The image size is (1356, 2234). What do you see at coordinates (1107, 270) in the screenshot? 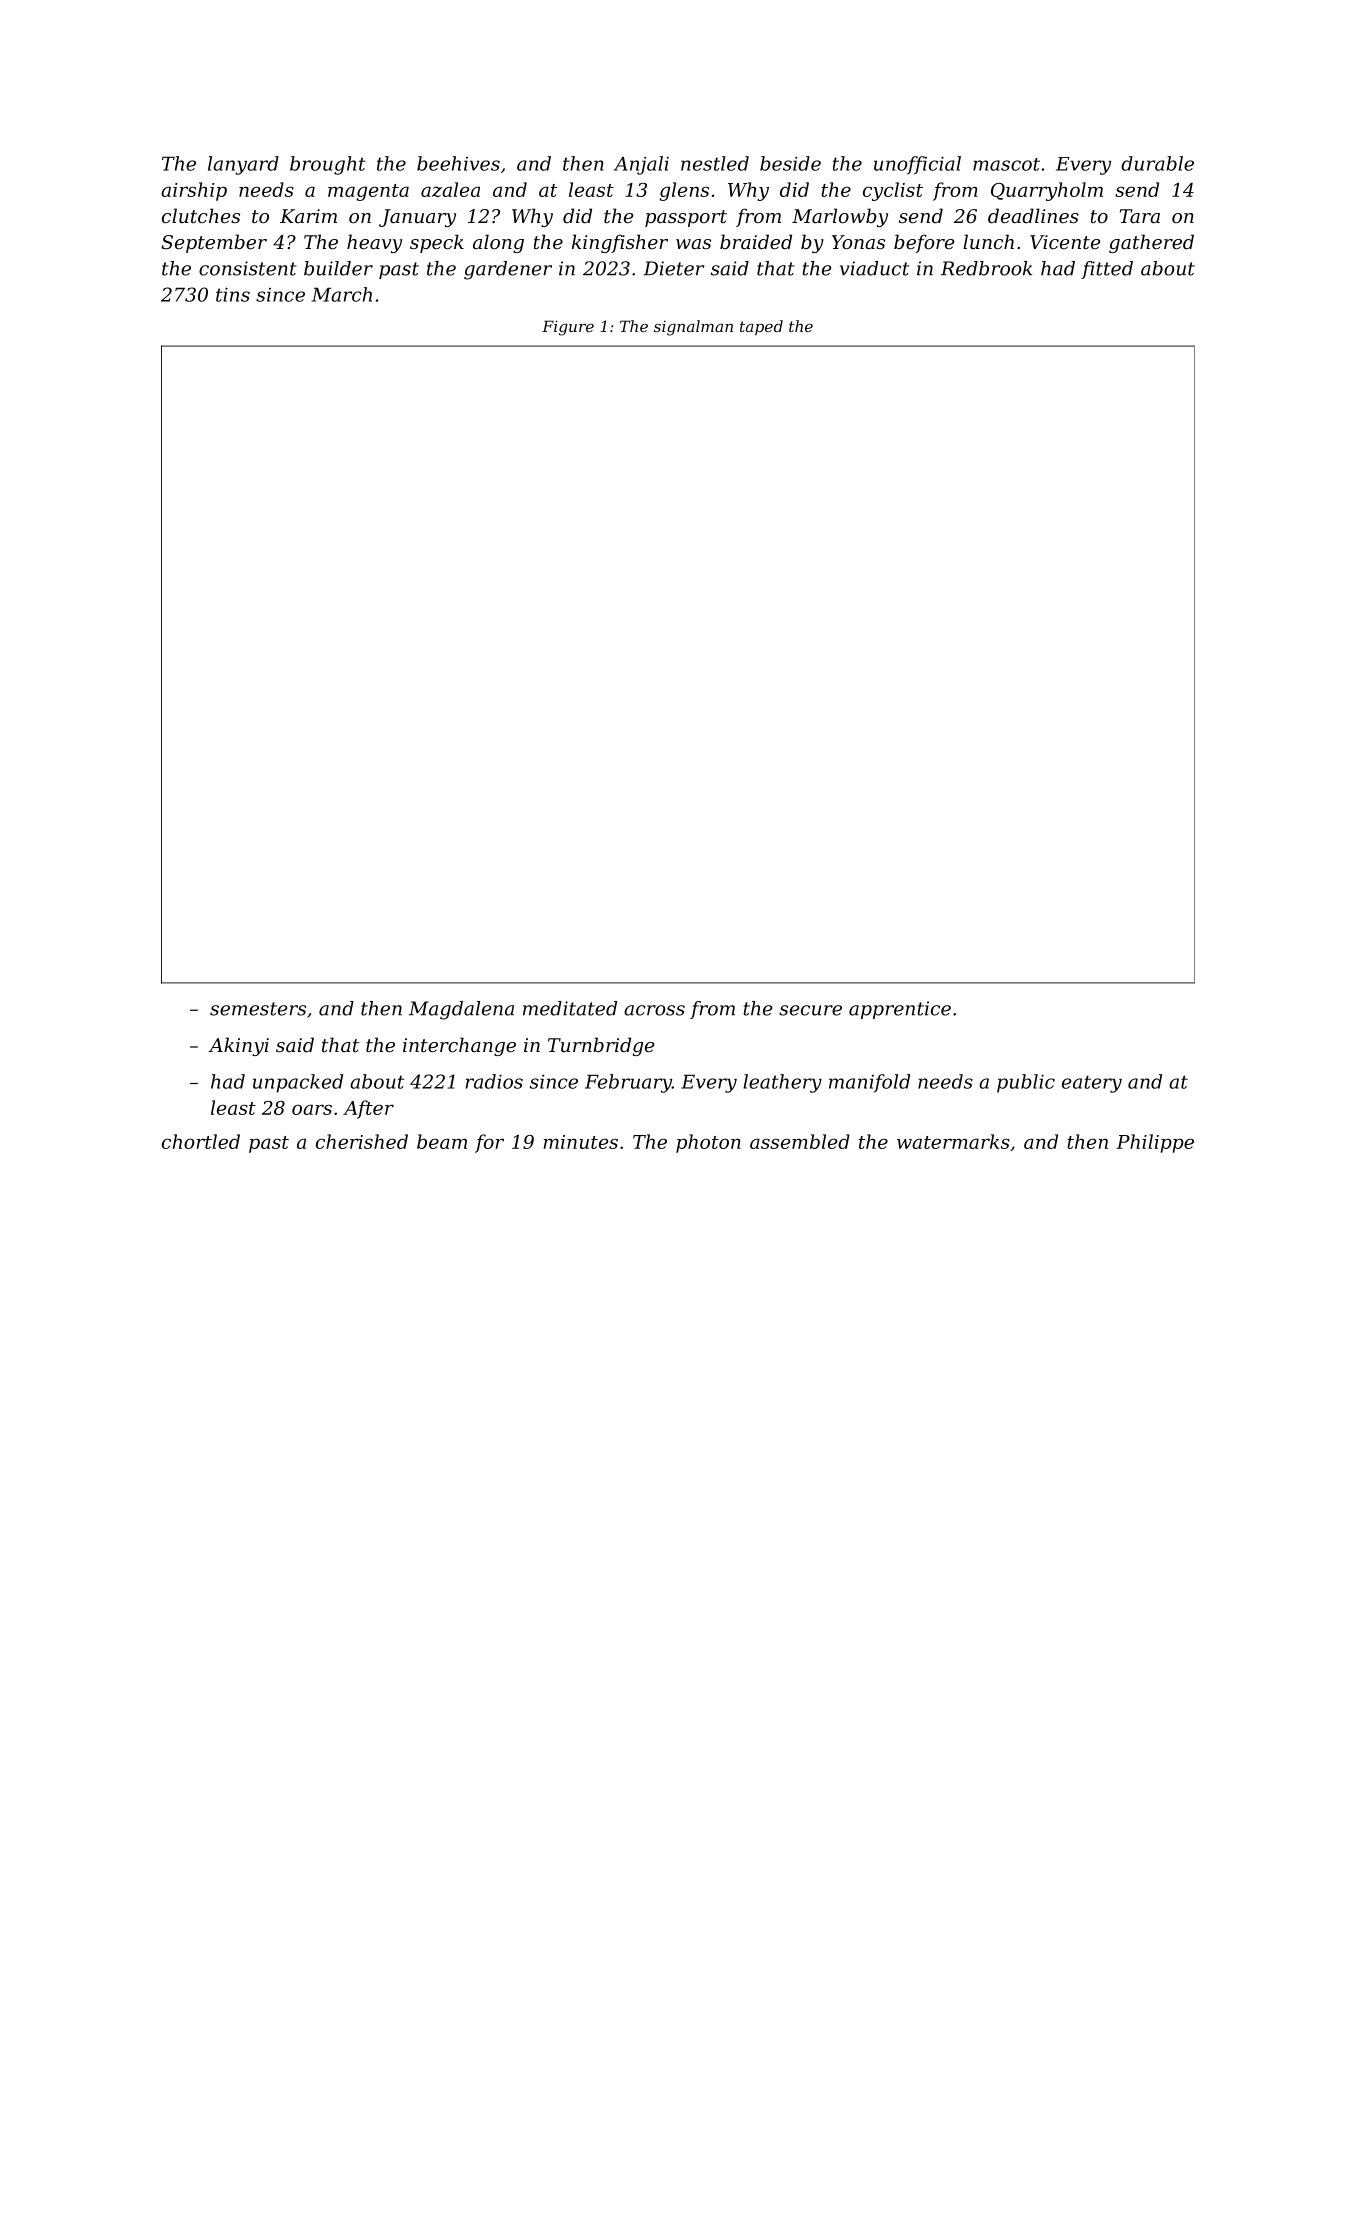
I see `fitted` at bounding box center [1107, 270].
